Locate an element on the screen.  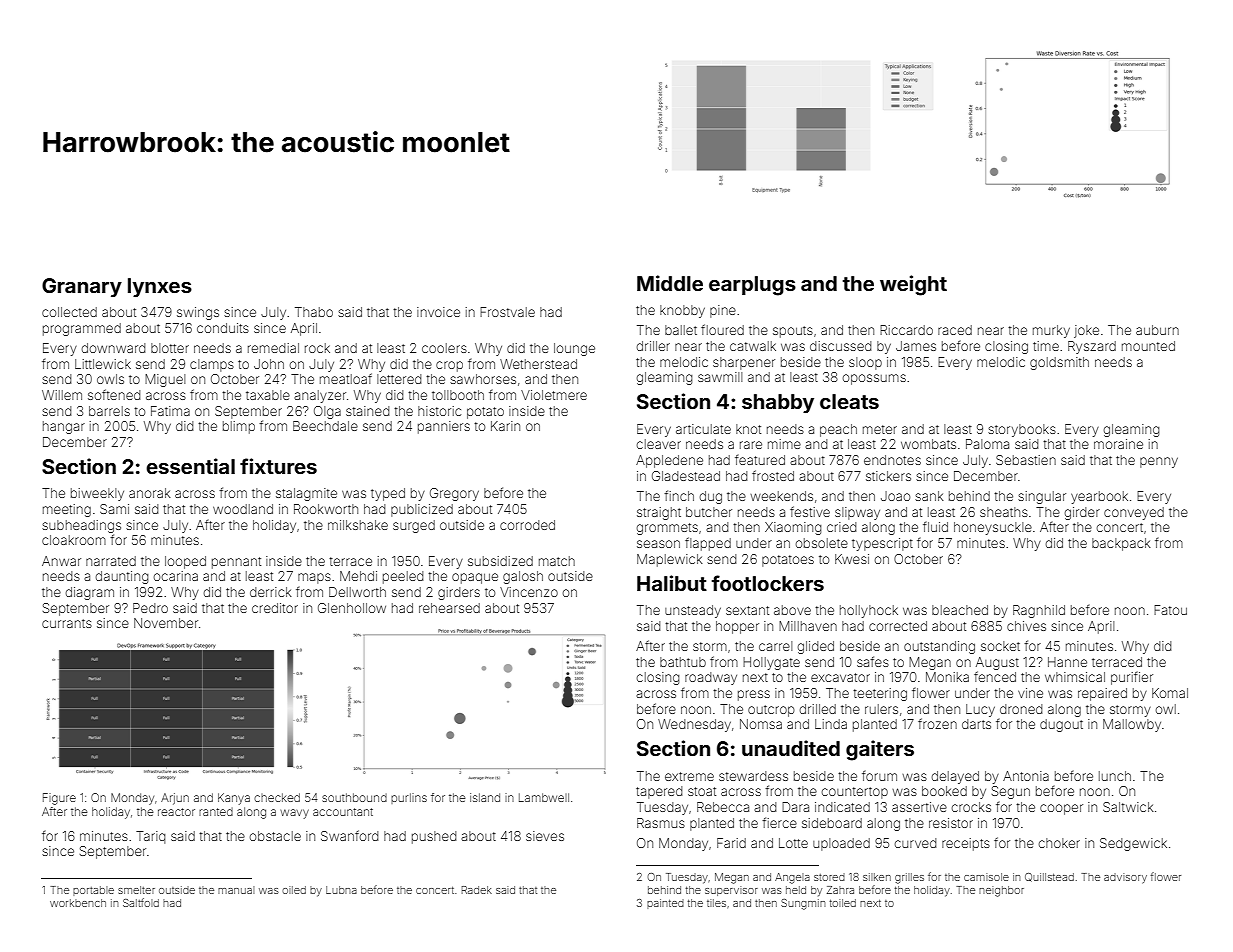
reactor is located at coordinates (176, 812).
